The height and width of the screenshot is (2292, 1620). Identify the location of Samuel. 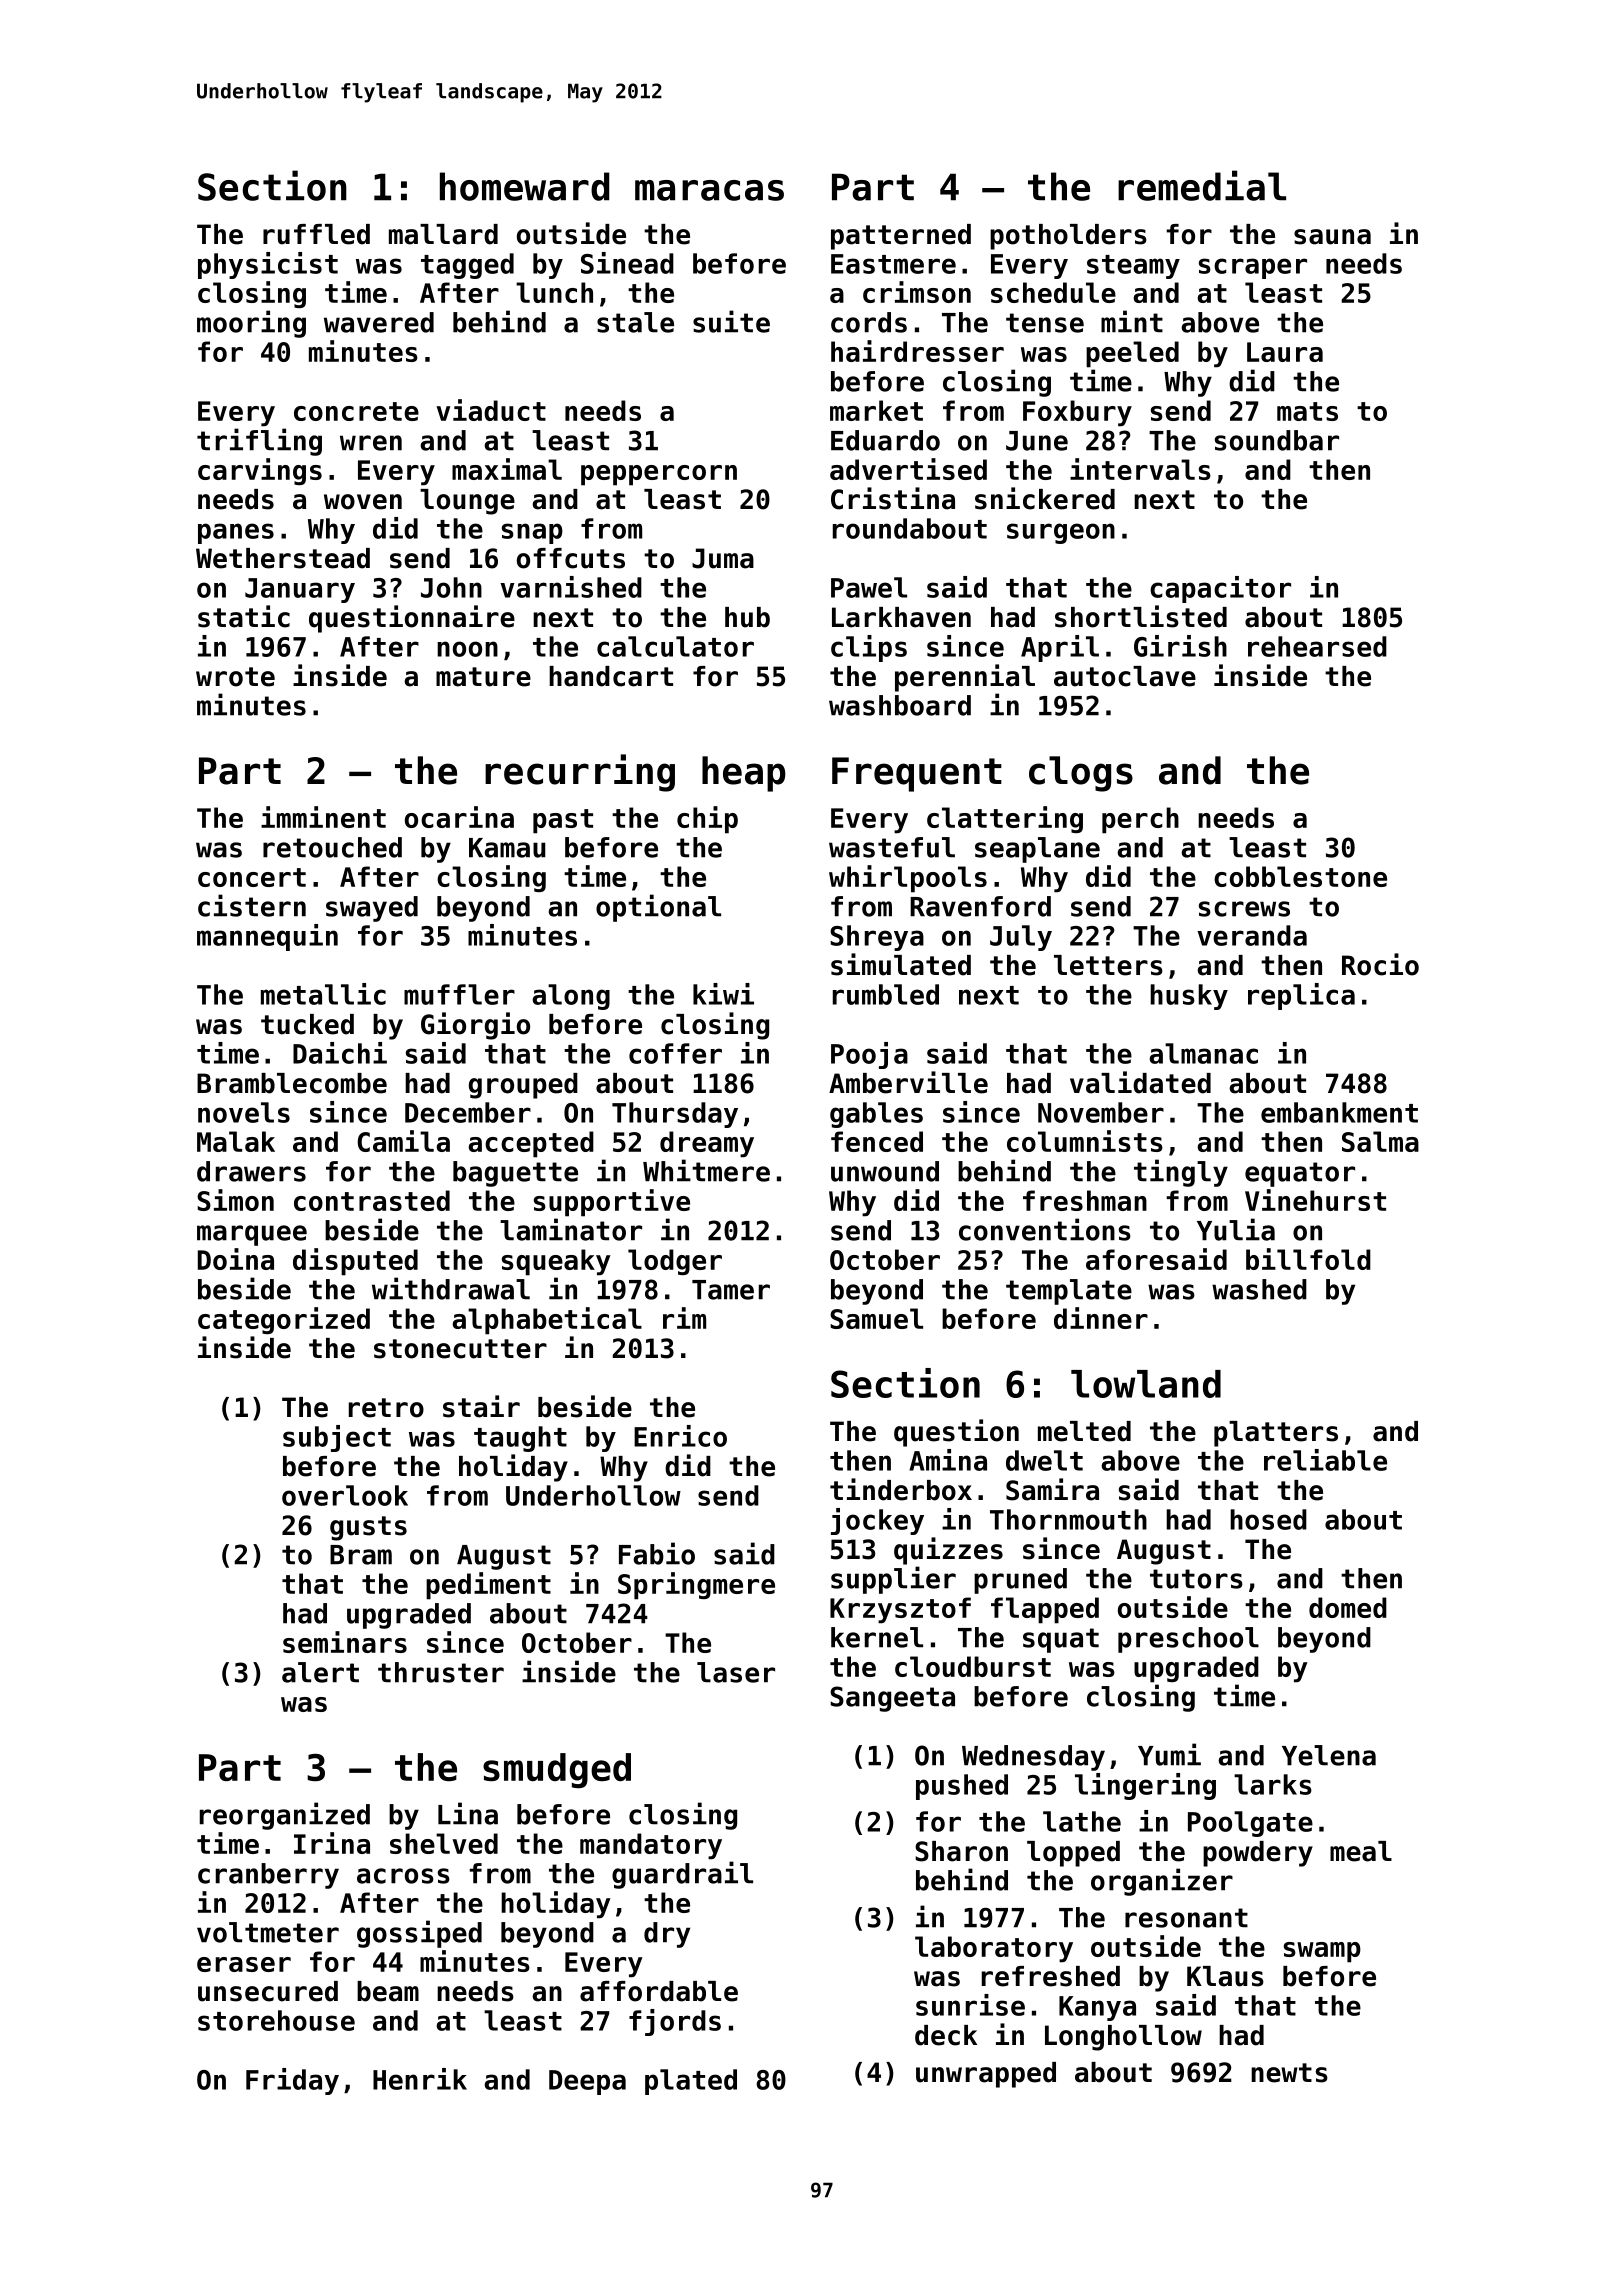
(876, 1318).
